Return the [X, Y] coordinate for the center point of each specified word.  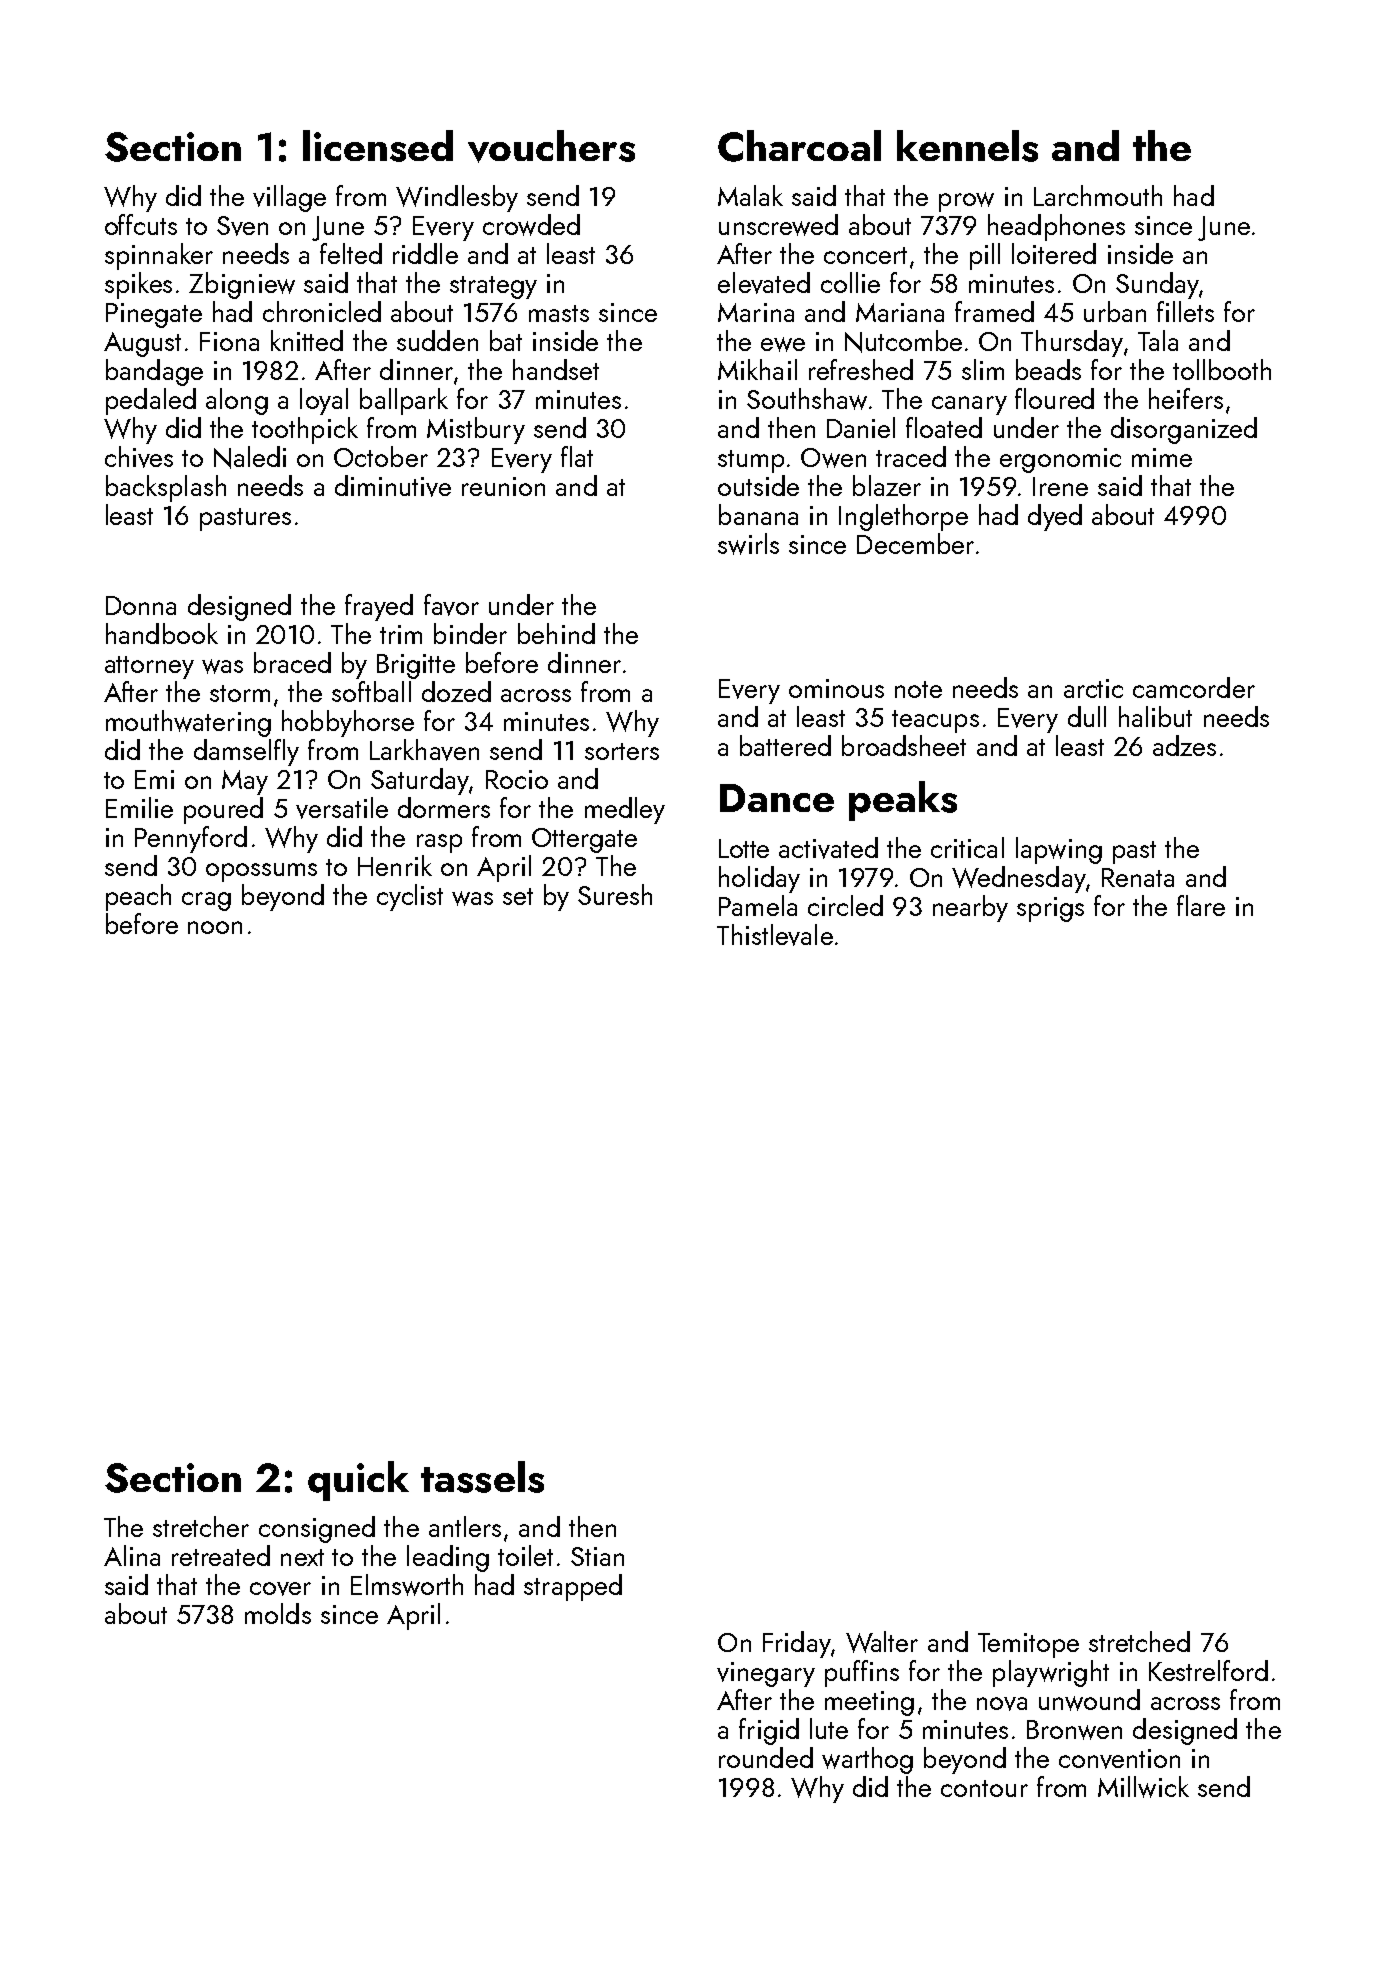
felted [351, 253]
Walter [882, 1642]
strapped [573, 1587]
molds [278, 1613]
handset [556, 369]
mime [1162, 457]
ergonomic [1060, 460]
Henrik [395, 865]
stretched [1139, 1641]
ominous [836, 688]
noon [215, 927]
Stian [597, 1556]
